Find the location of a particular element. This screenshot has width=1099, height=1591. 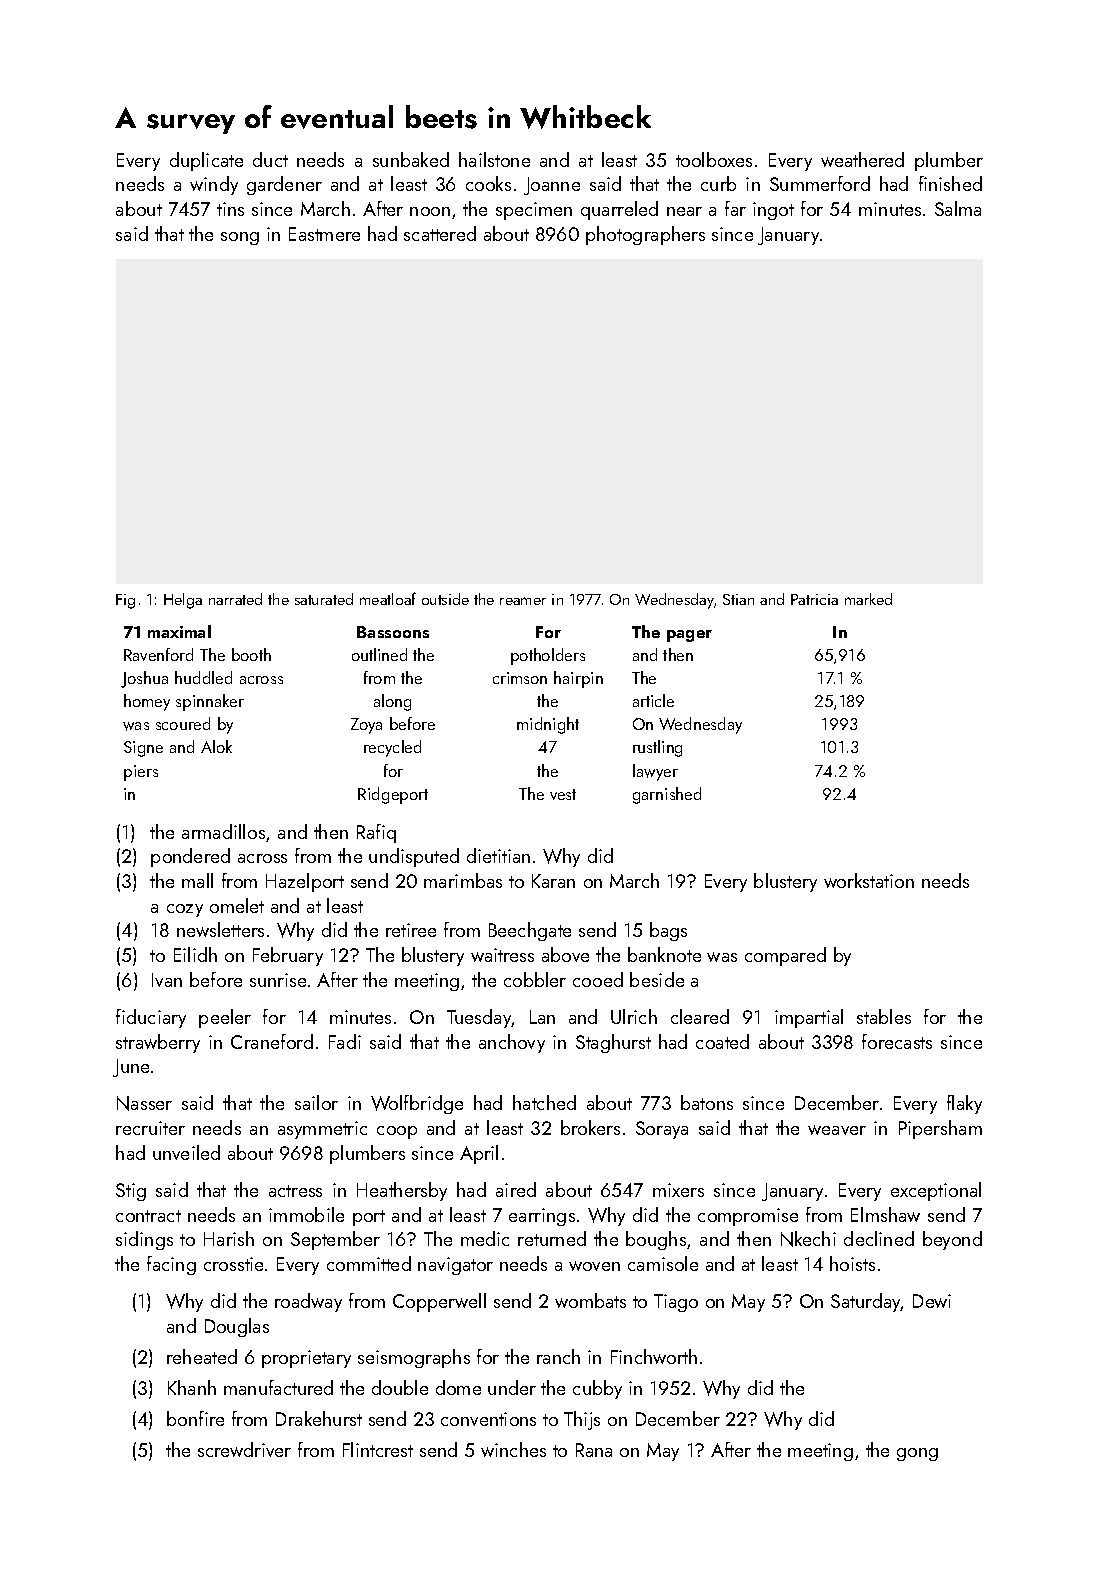

workstation is located at coordinates (869, 880).
